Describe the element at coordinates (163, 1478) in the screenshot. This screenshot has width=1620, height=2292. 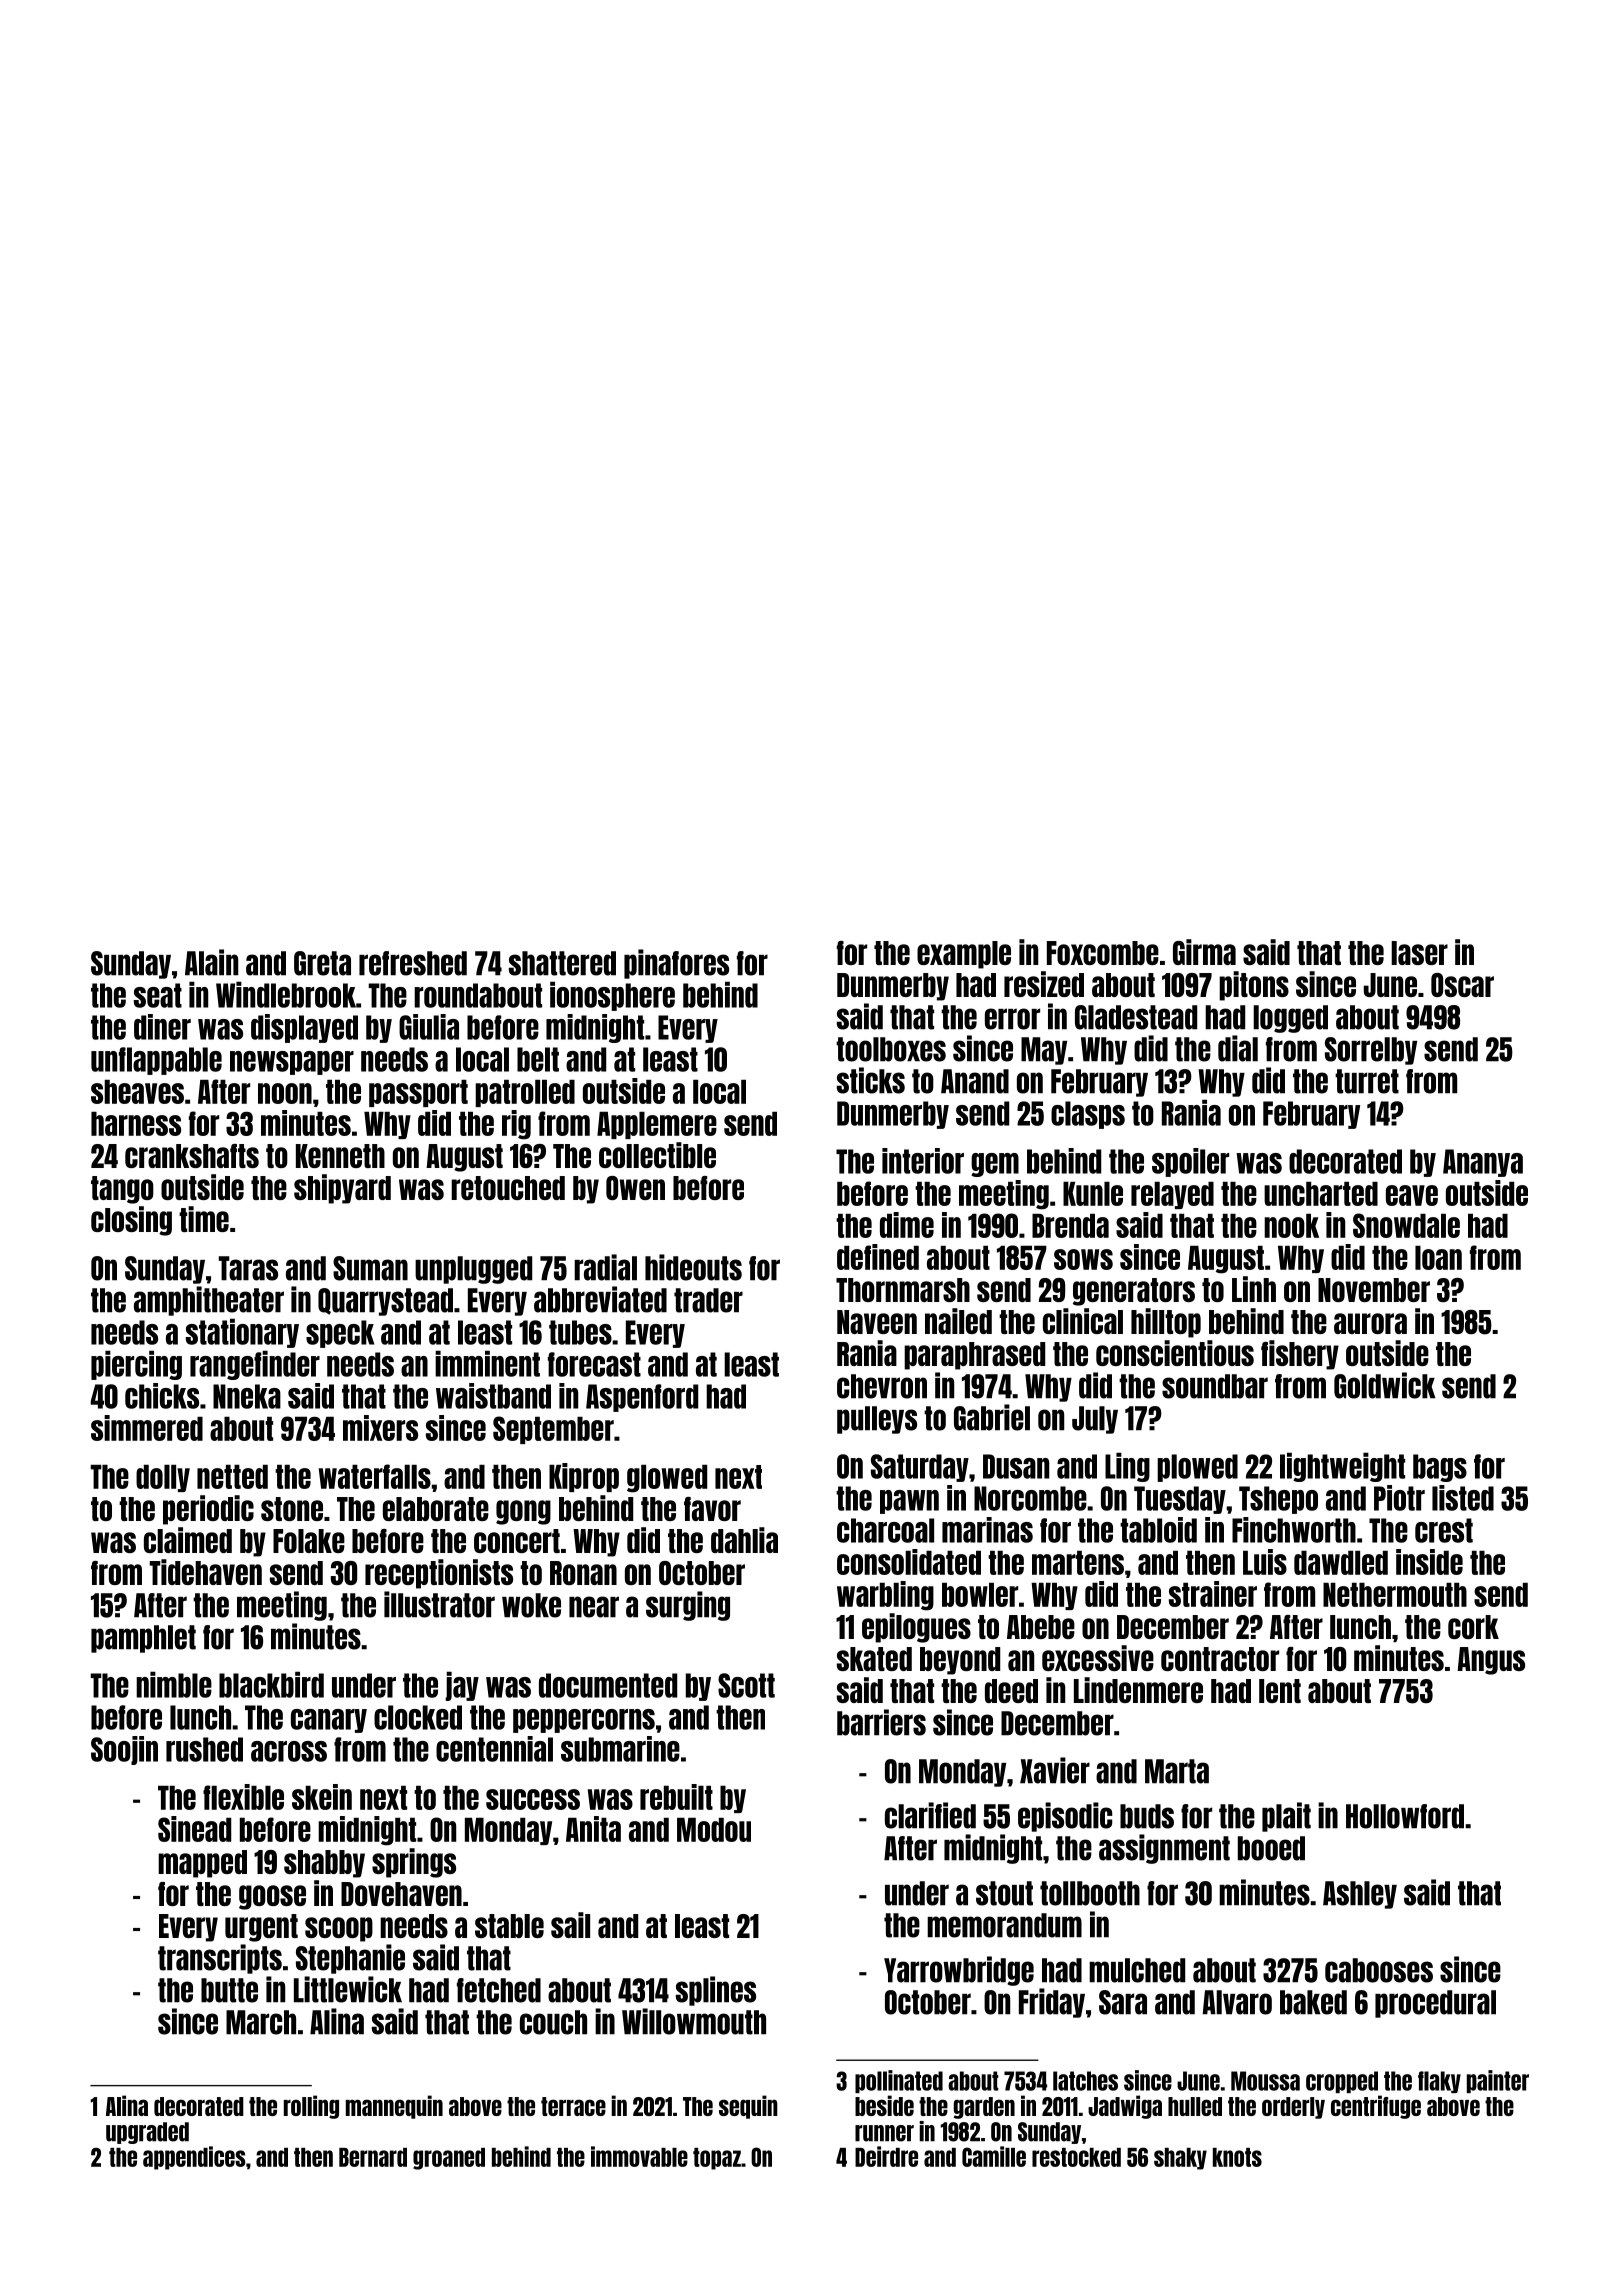
I see `dolly` at that location.
